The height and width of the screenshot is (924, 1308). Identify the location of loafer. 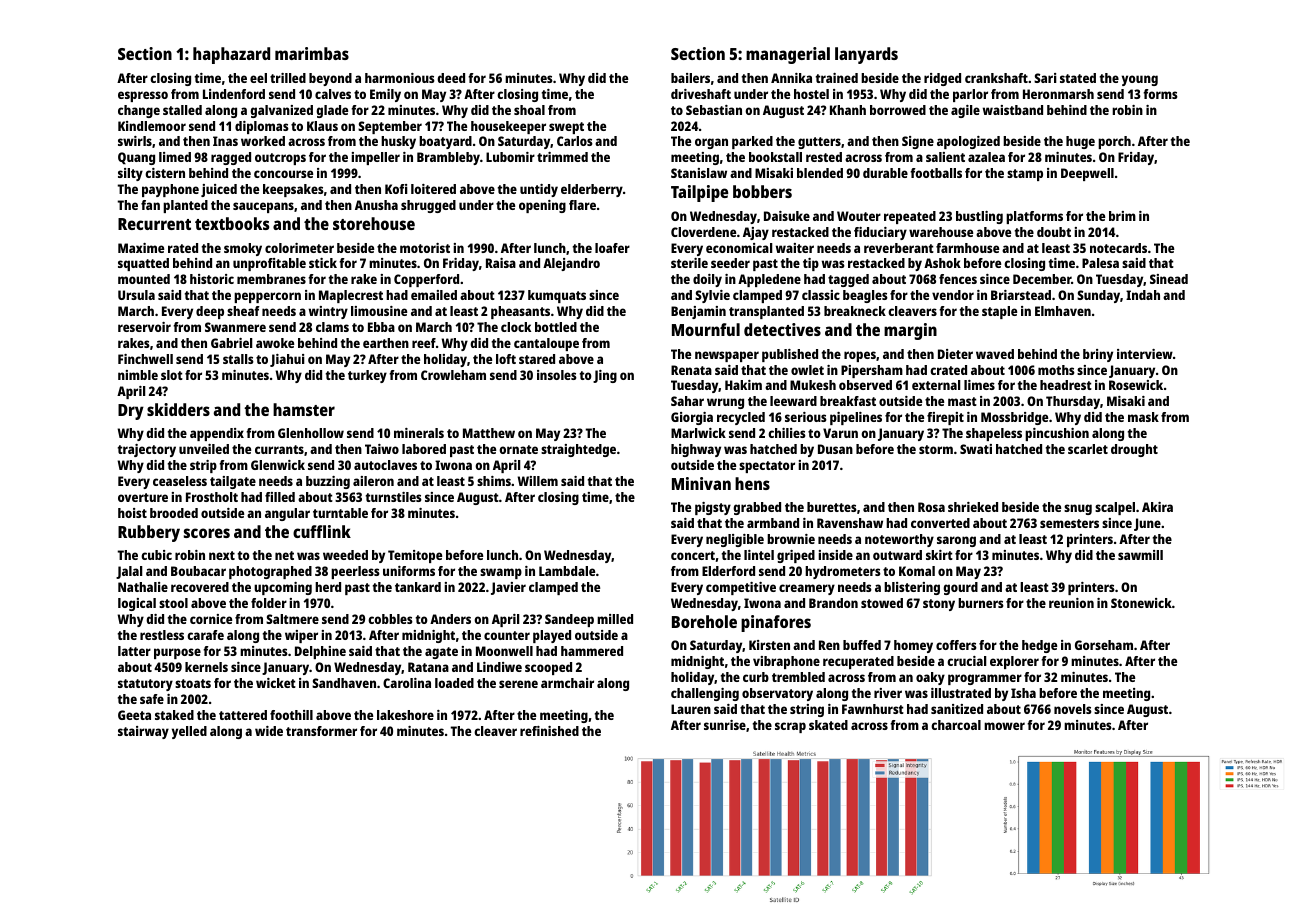
(612, 248).
